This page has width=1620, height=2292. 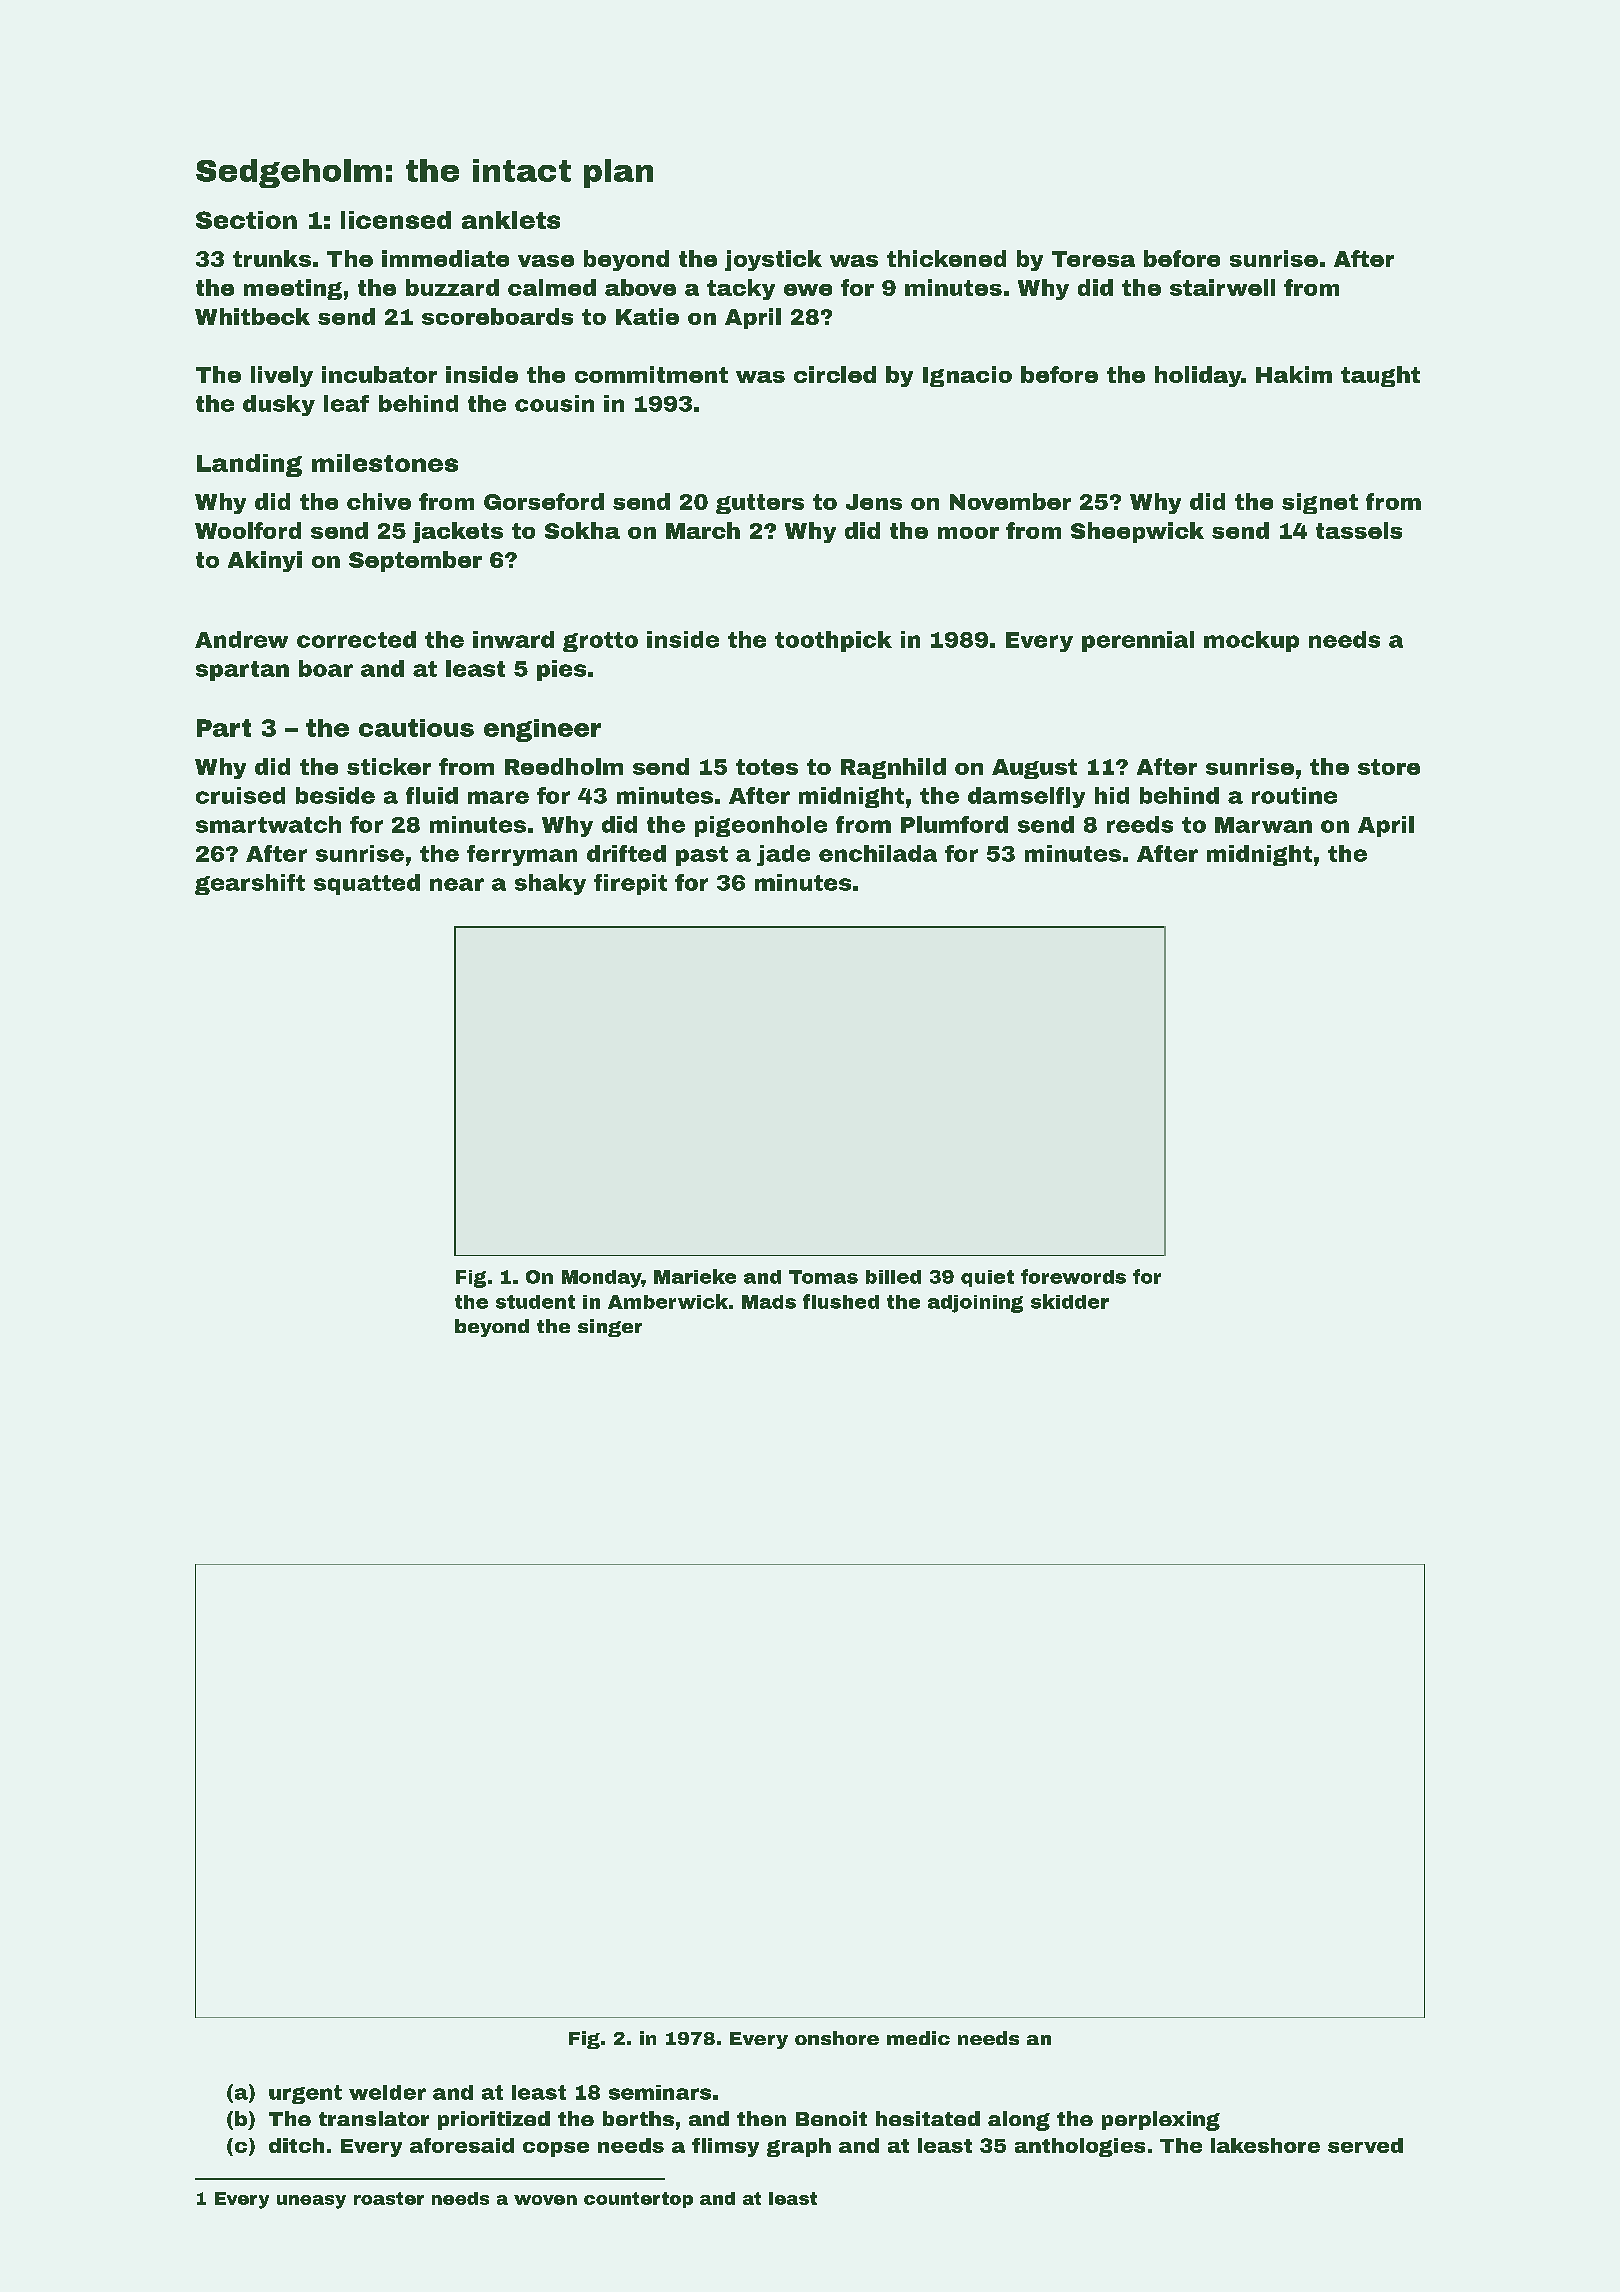 What do you see at coordinates (1070, 1301) in the page?
I see `skidder` at bounding box center [1070, 1301].
